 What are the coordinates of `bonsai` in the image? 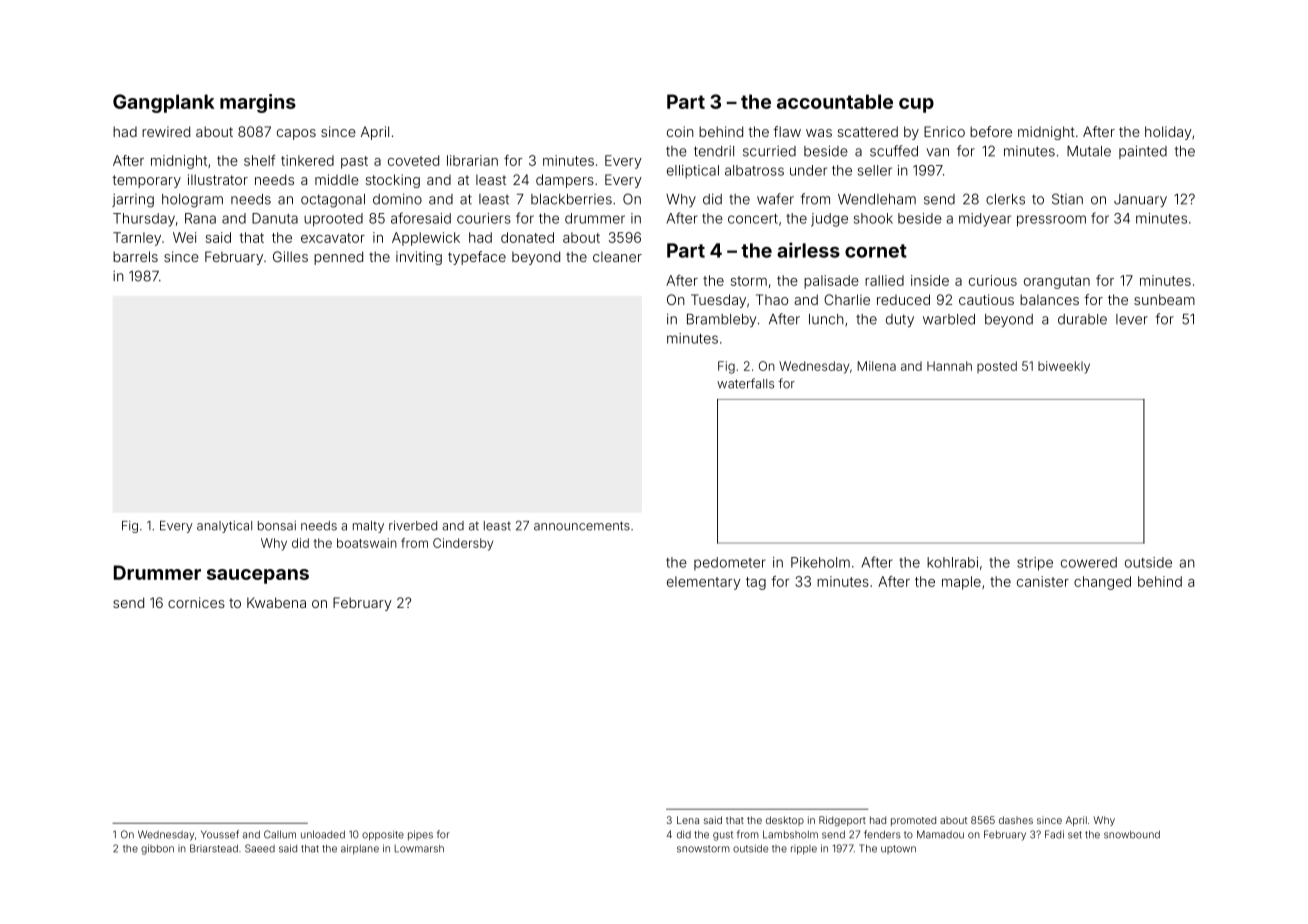 It's located at (277, 526).
